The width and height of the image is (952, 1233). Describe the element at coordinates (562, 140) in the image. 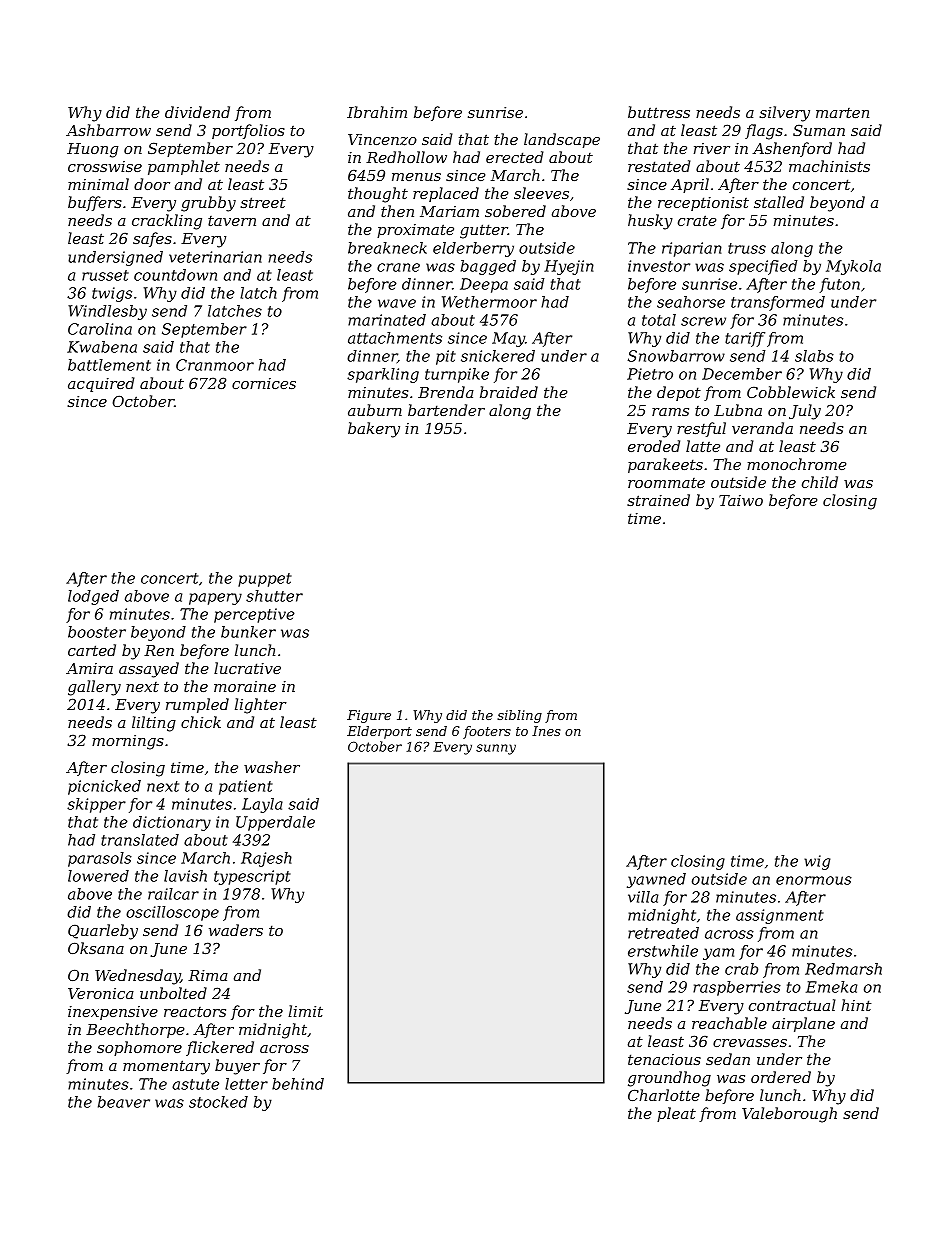

I see `landscape` at that location.
